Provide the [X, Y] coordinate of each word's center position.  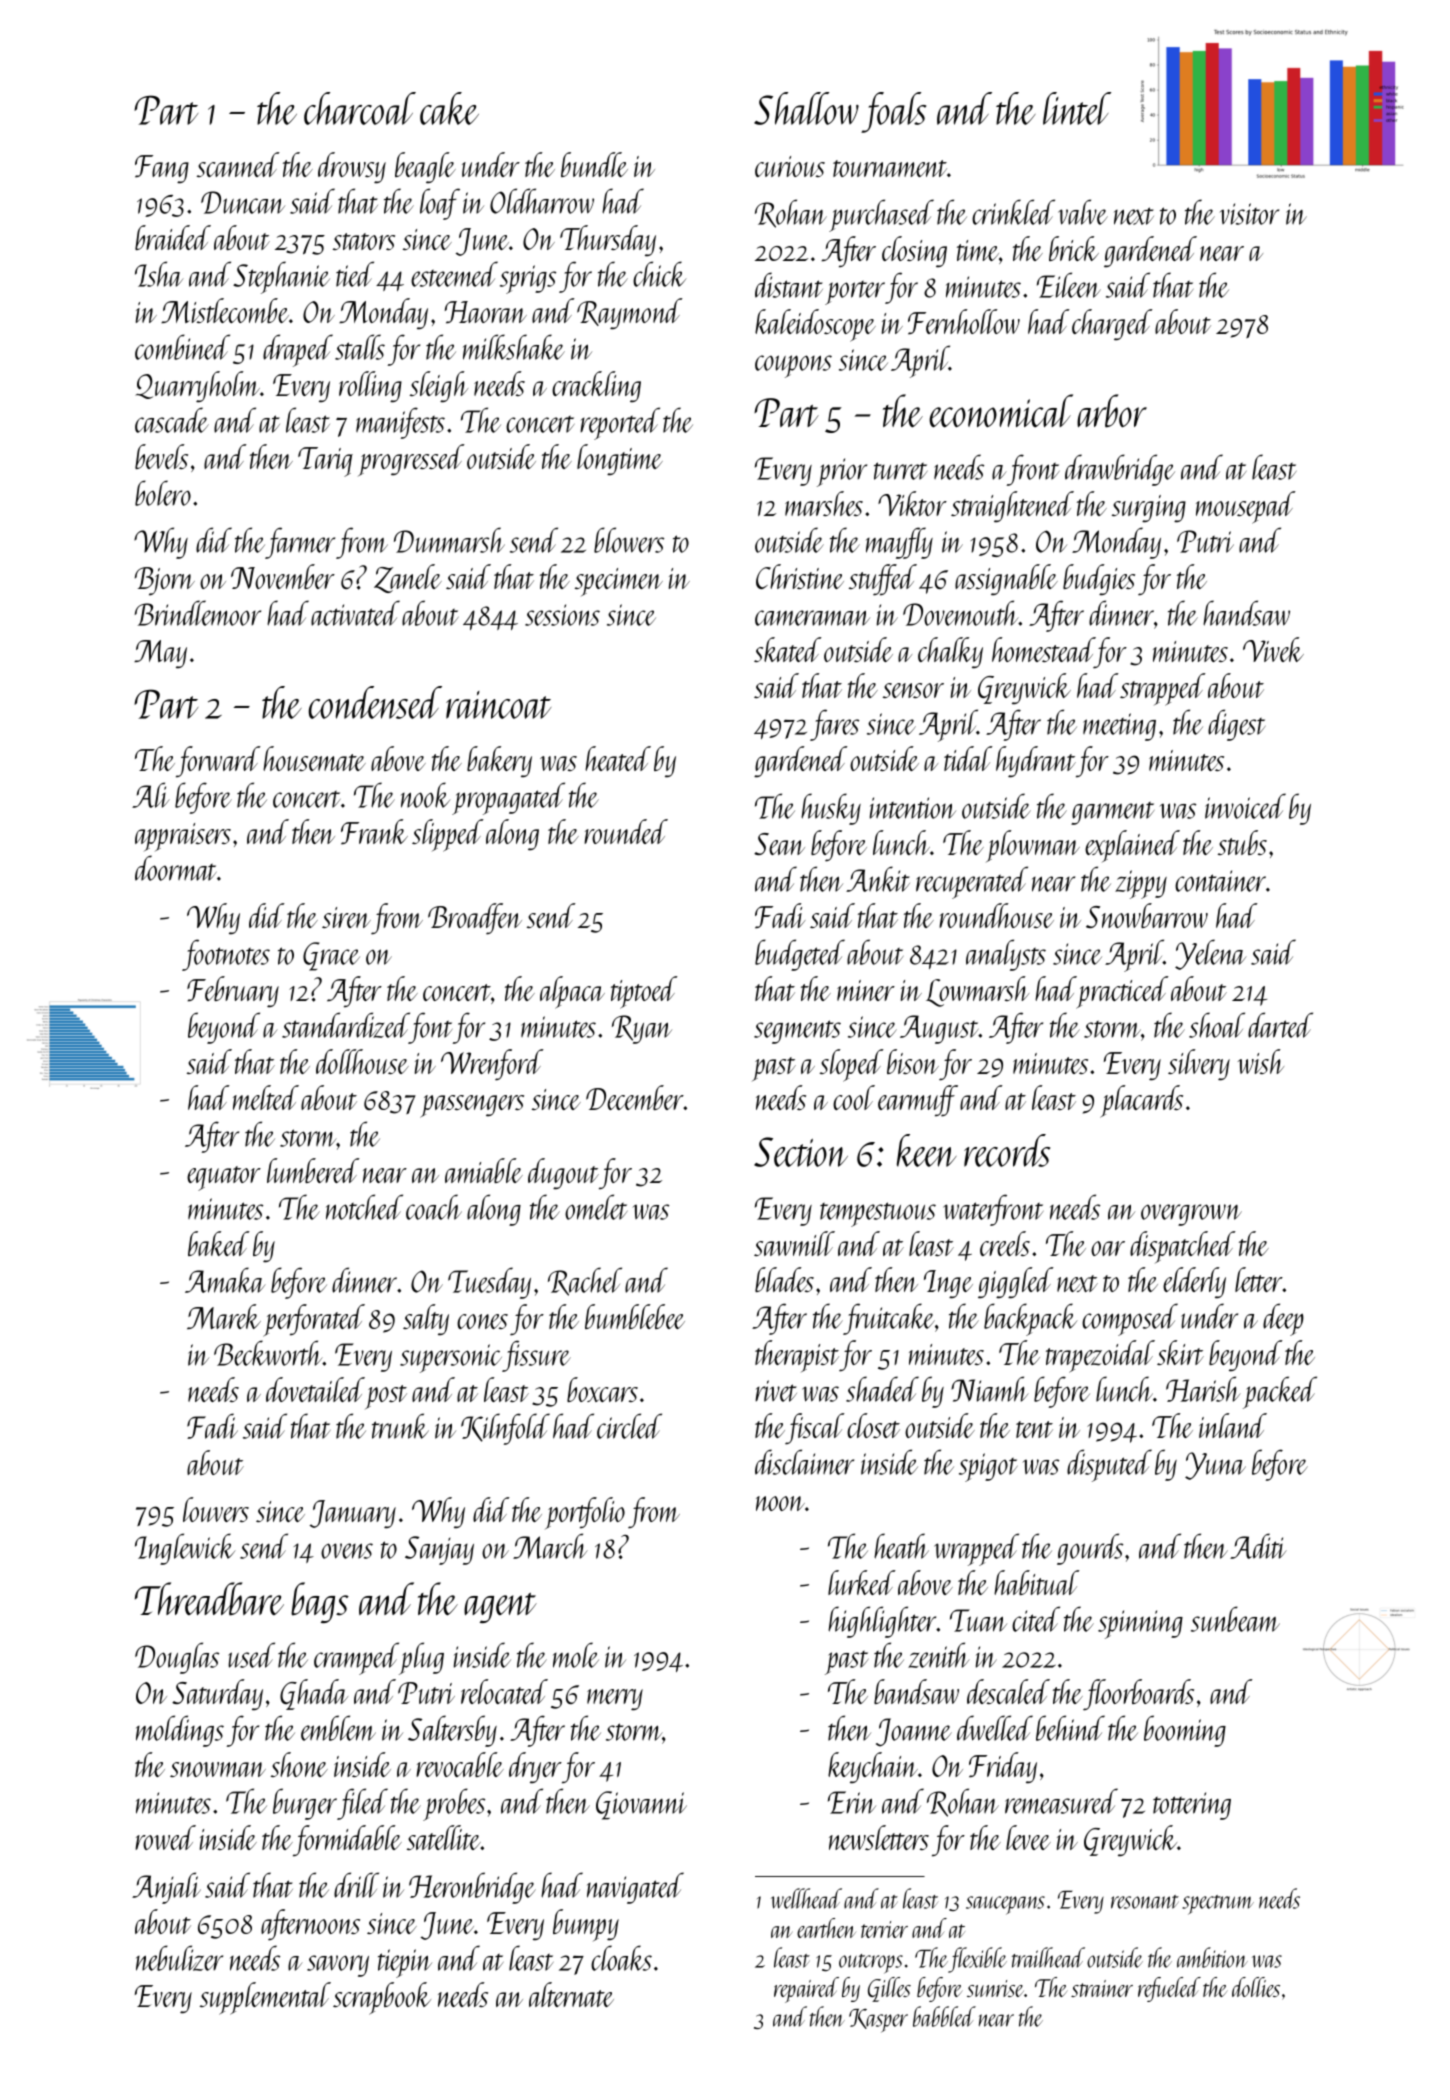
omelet [596, 1207]
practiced [1123, 992]
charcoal [360, 108]
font [430, 1028]
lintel [1077, 108]
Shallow [806, 108]
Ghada [314, 1694]
